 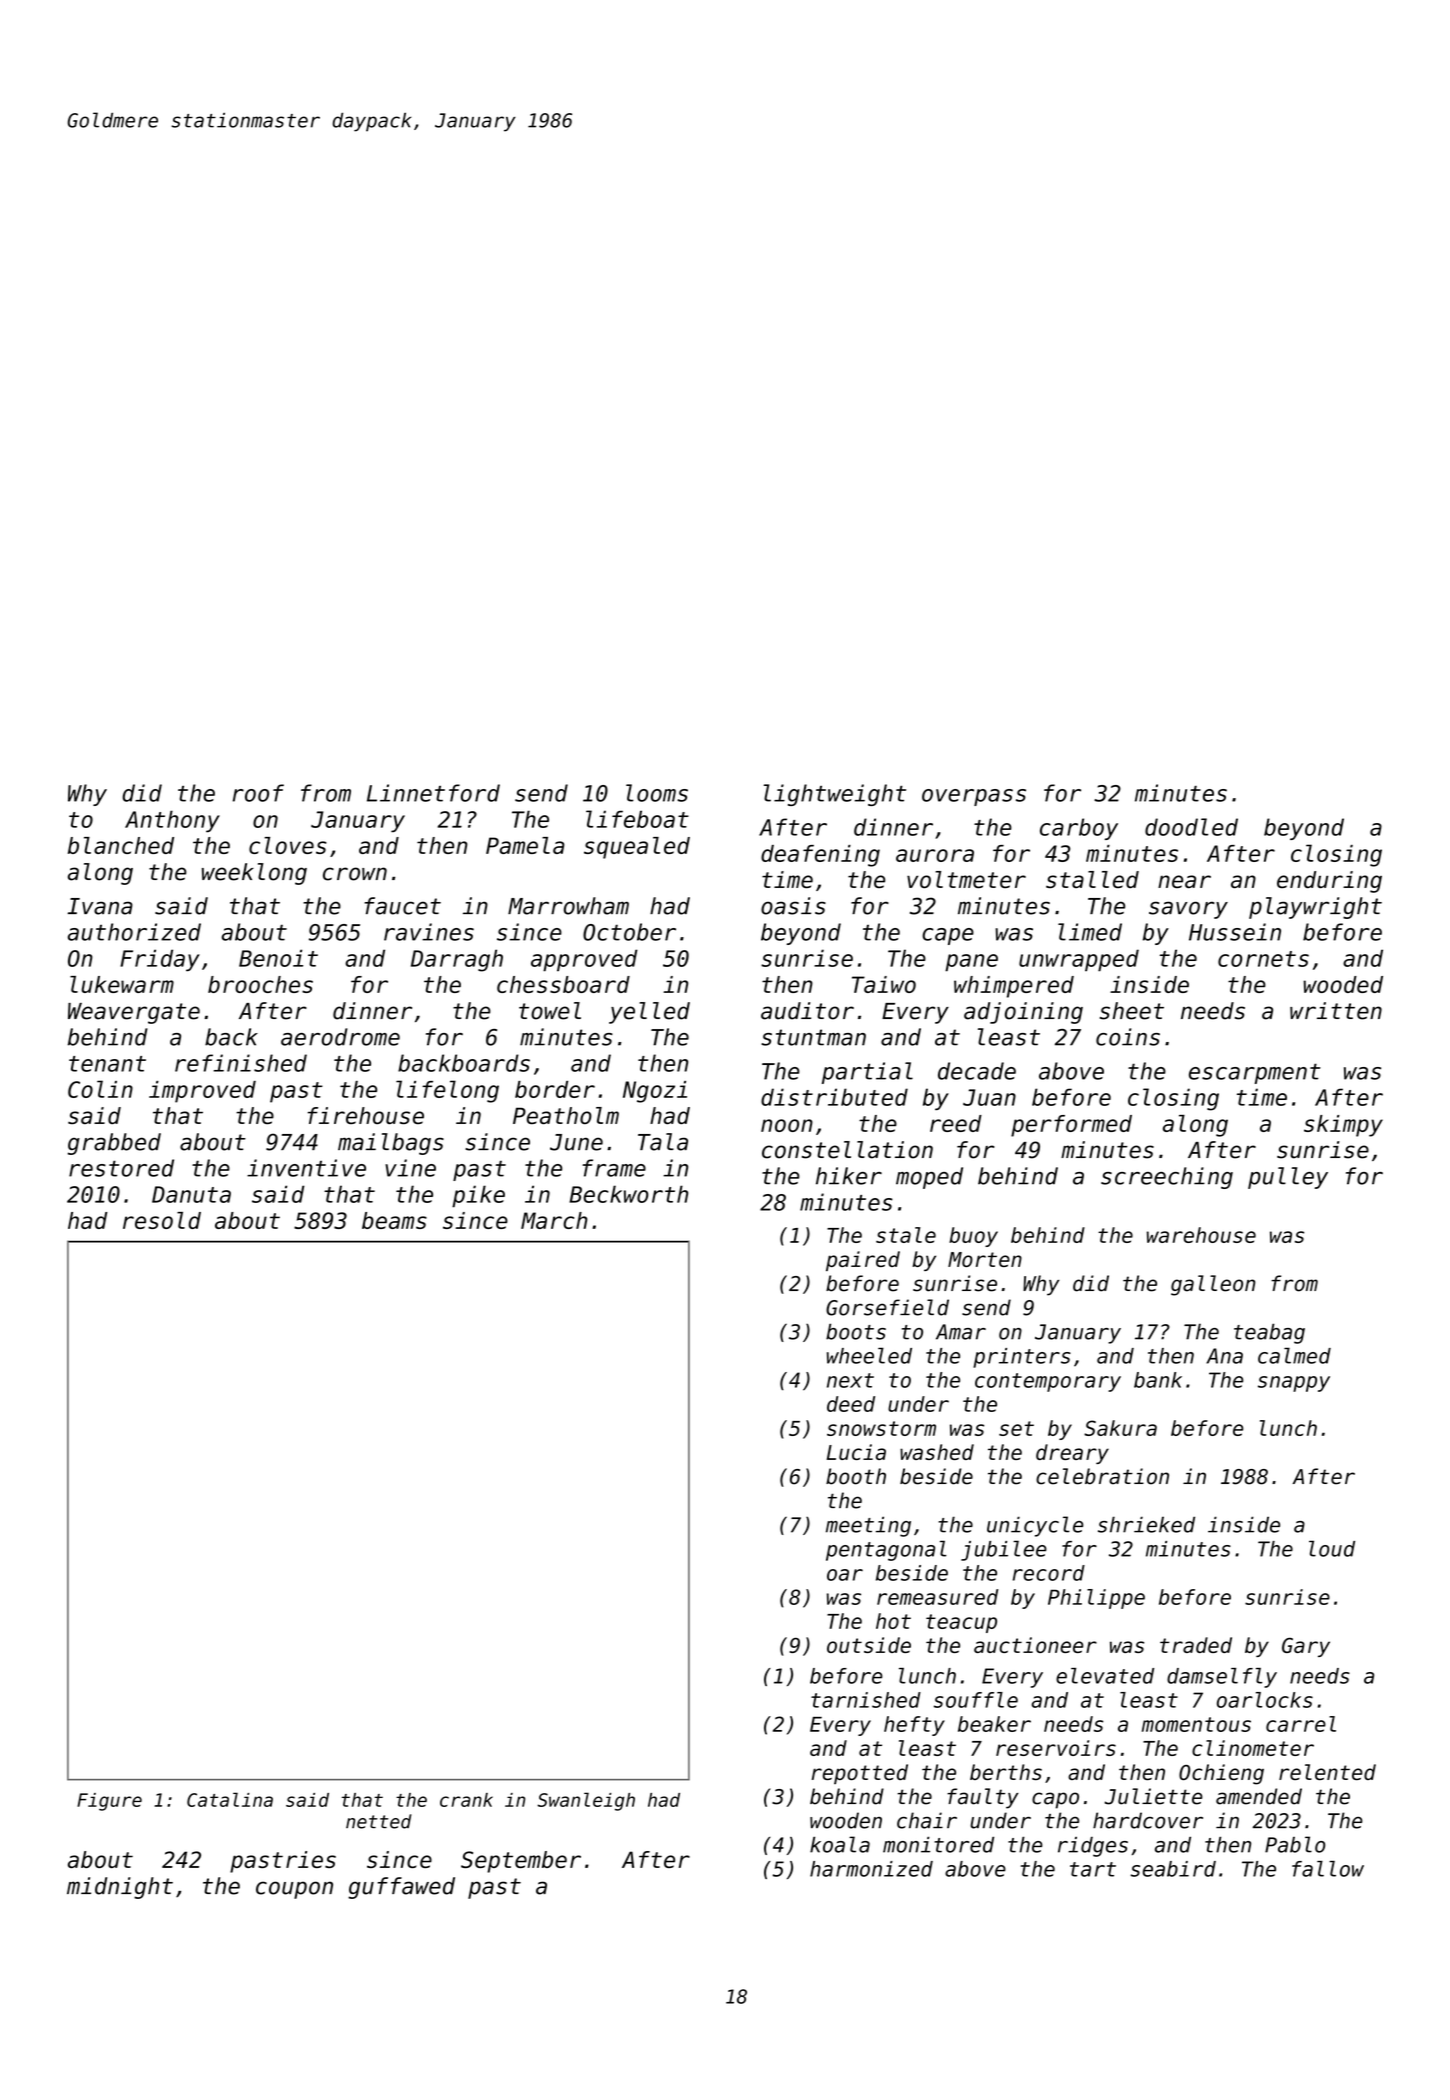 What do you see at coordinates (871, 1869) in the document?
I see `harmonized` at bounding box center [871, 1869].
